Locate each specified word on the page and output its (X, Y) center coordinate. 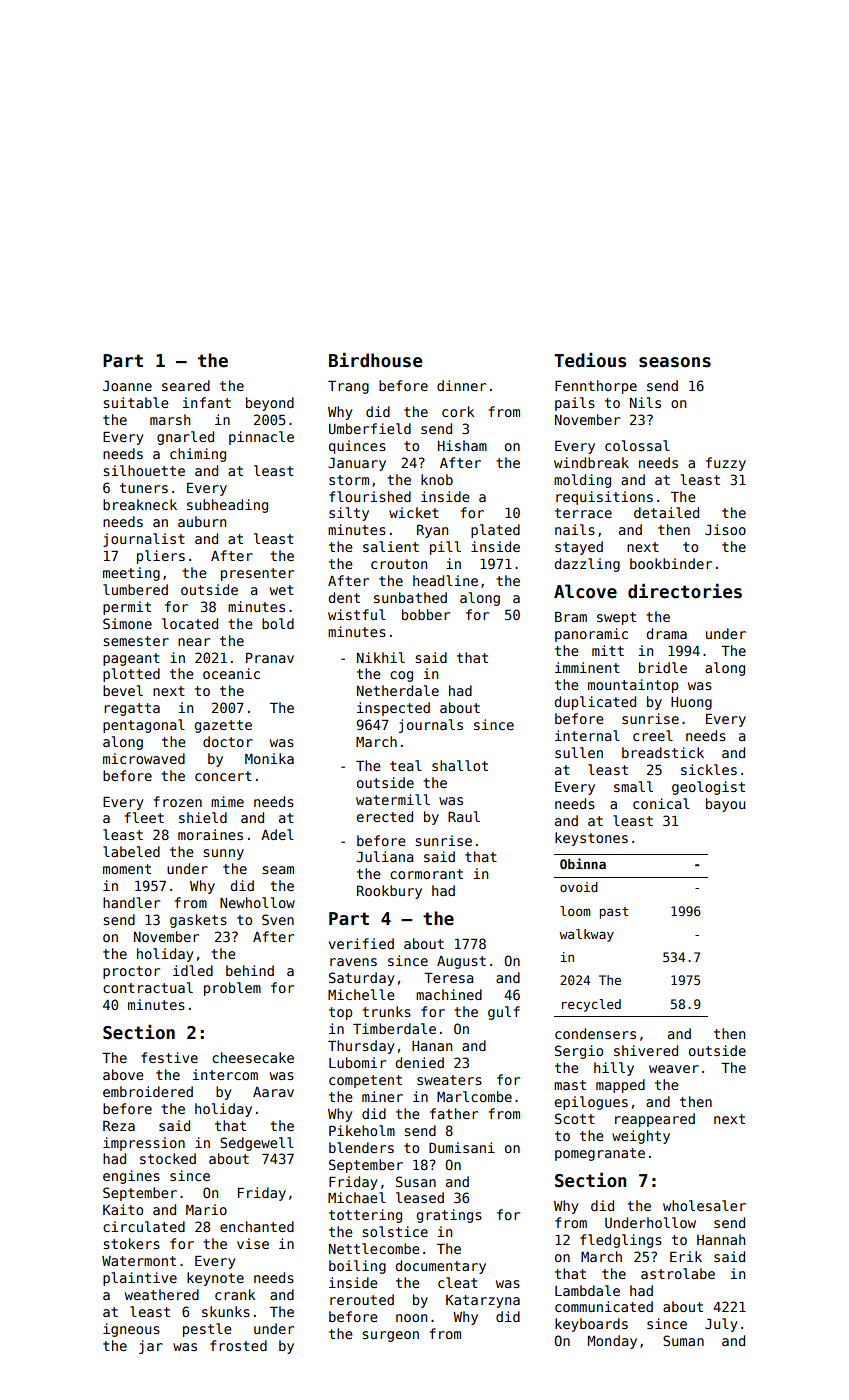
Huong (691, 703)
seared (186, 385)
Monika (269, 758)
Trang (348, 387)
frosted (238, 1345)
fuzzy (726, 464)
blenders (361, 1147)
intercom (225, 1074)
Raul (464, 816)
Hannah (721, 1239)
